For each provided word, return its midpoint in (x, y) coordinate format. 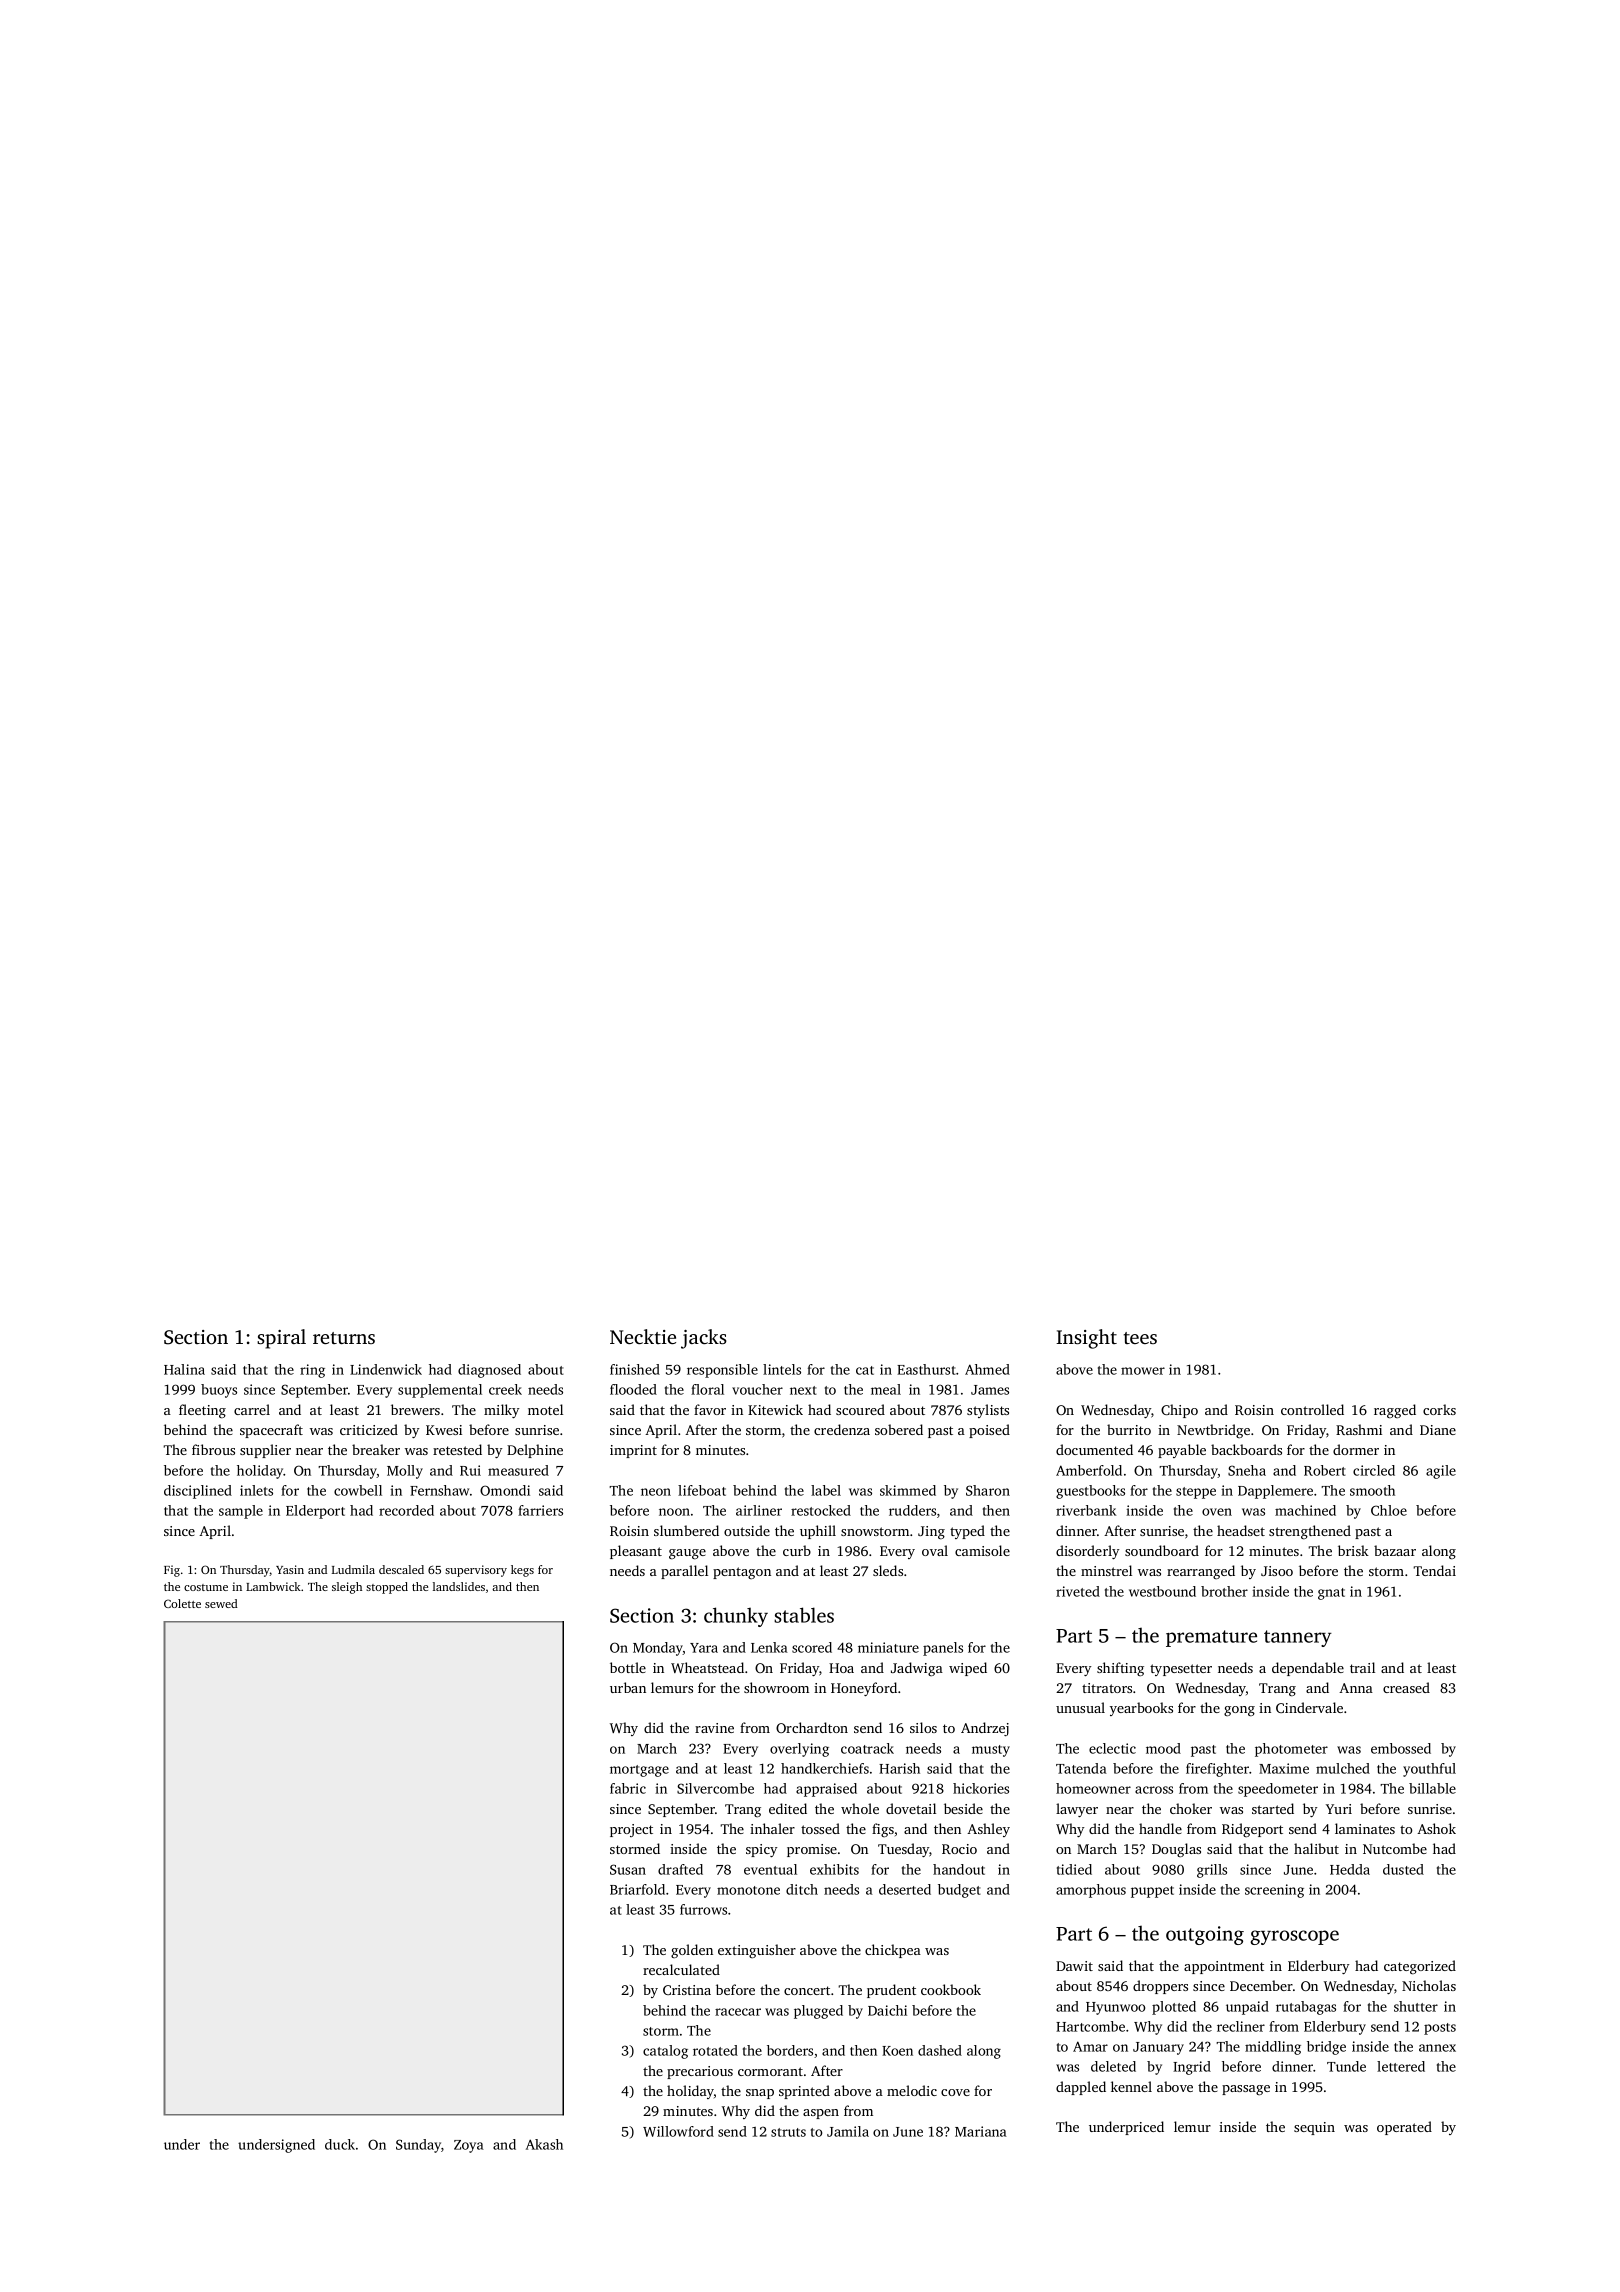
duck (340, 2144)
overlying (799, 1750)
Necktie (643, 1336)
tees (1140, 1338)
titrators (1107, 1688)
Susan (628, 1869)
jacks (704, 1339)
